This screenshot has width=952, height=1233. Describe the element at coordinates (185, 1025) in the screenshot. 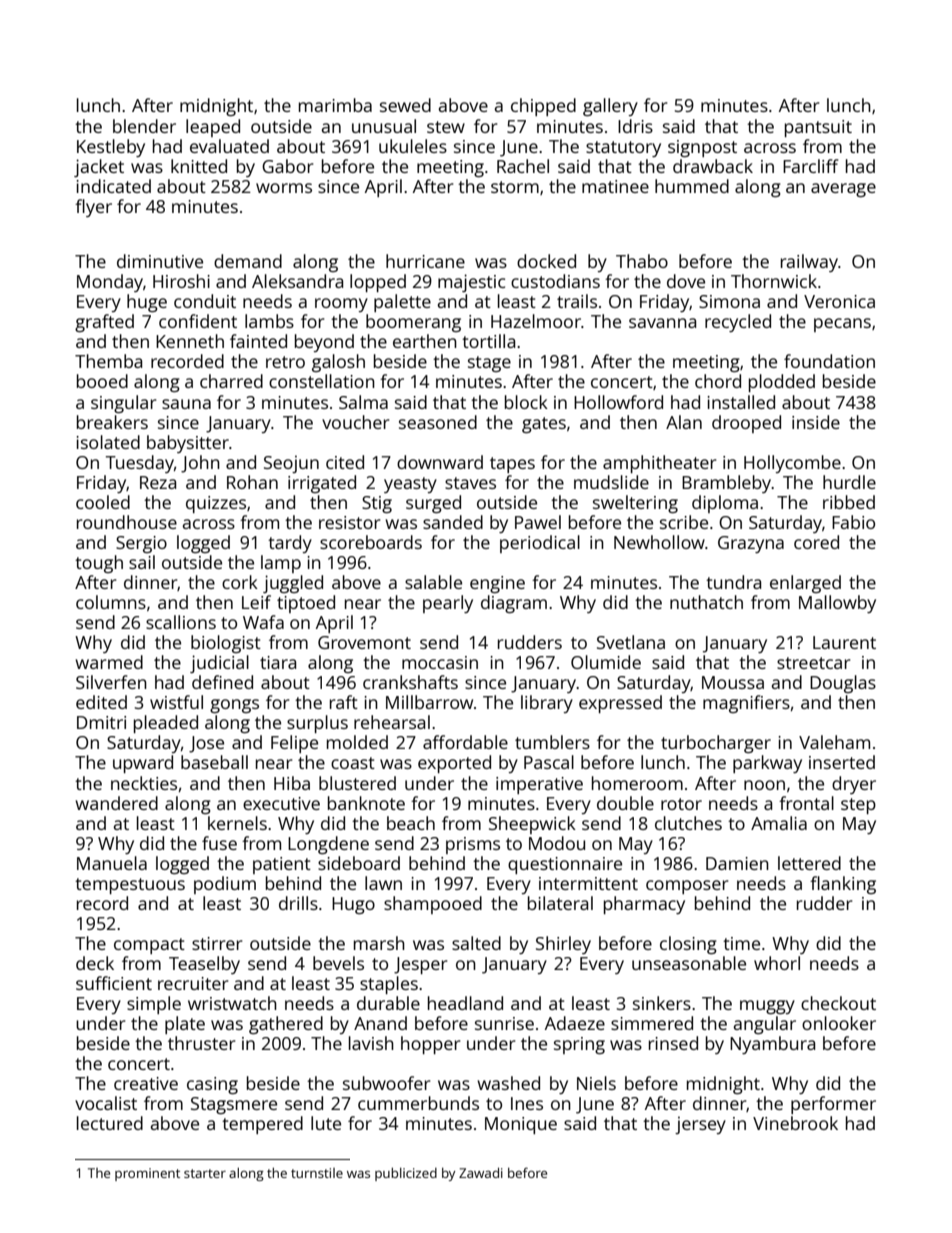

I see `plate` at that location.
